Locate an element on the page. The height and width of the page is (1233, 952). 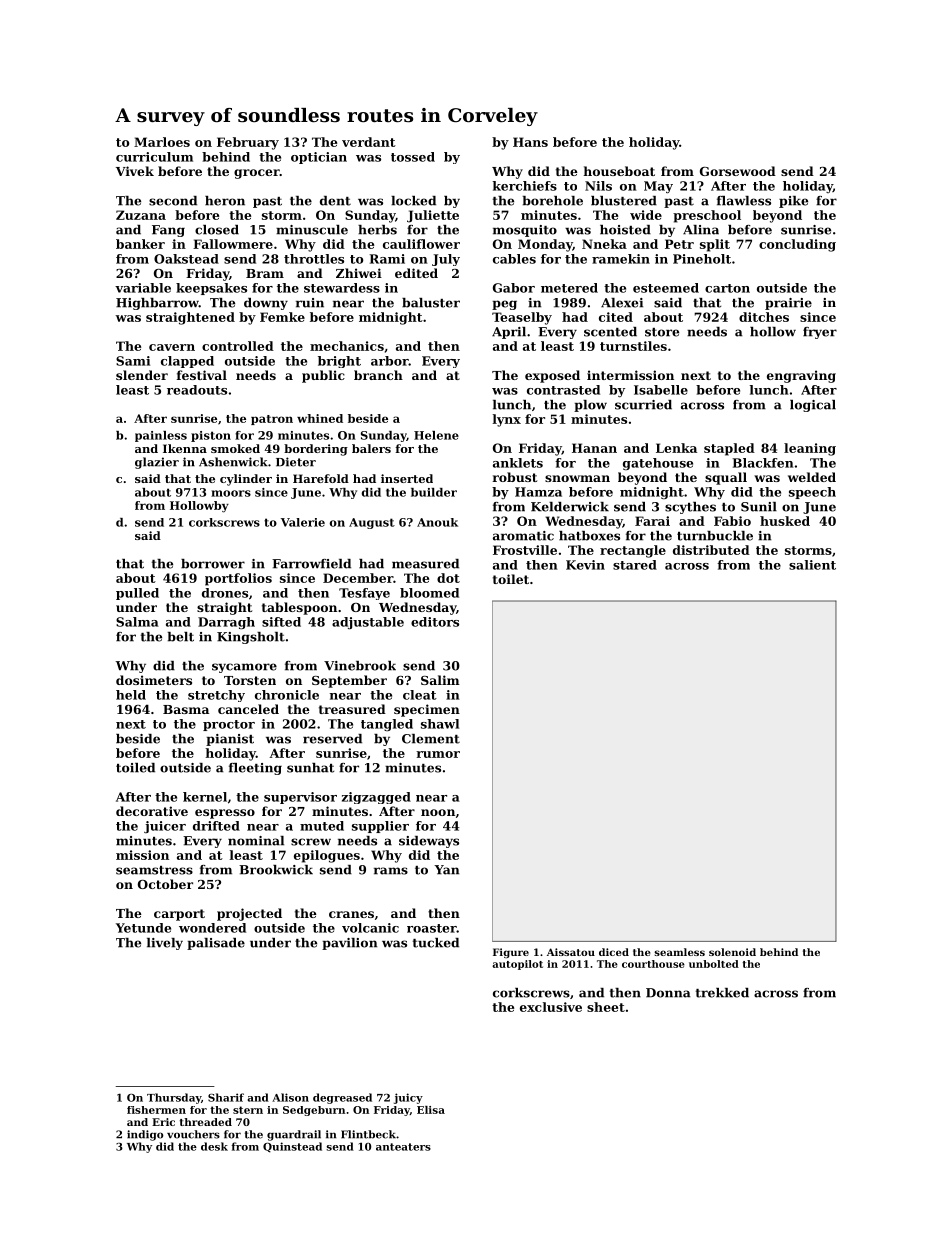
Figure is located at coordinates (511, 953).
